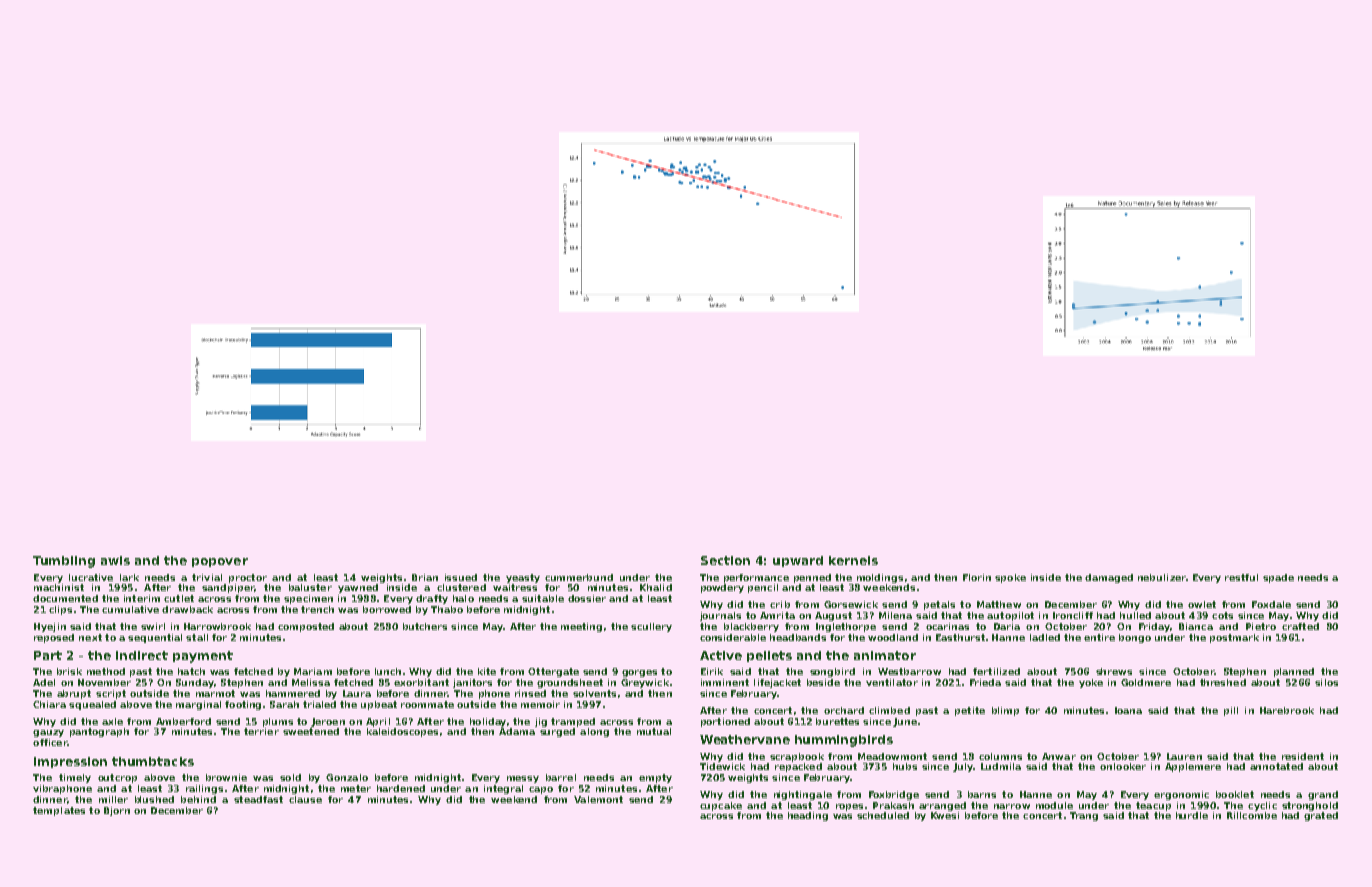  I want to click on kernels, so click(853, 560).
